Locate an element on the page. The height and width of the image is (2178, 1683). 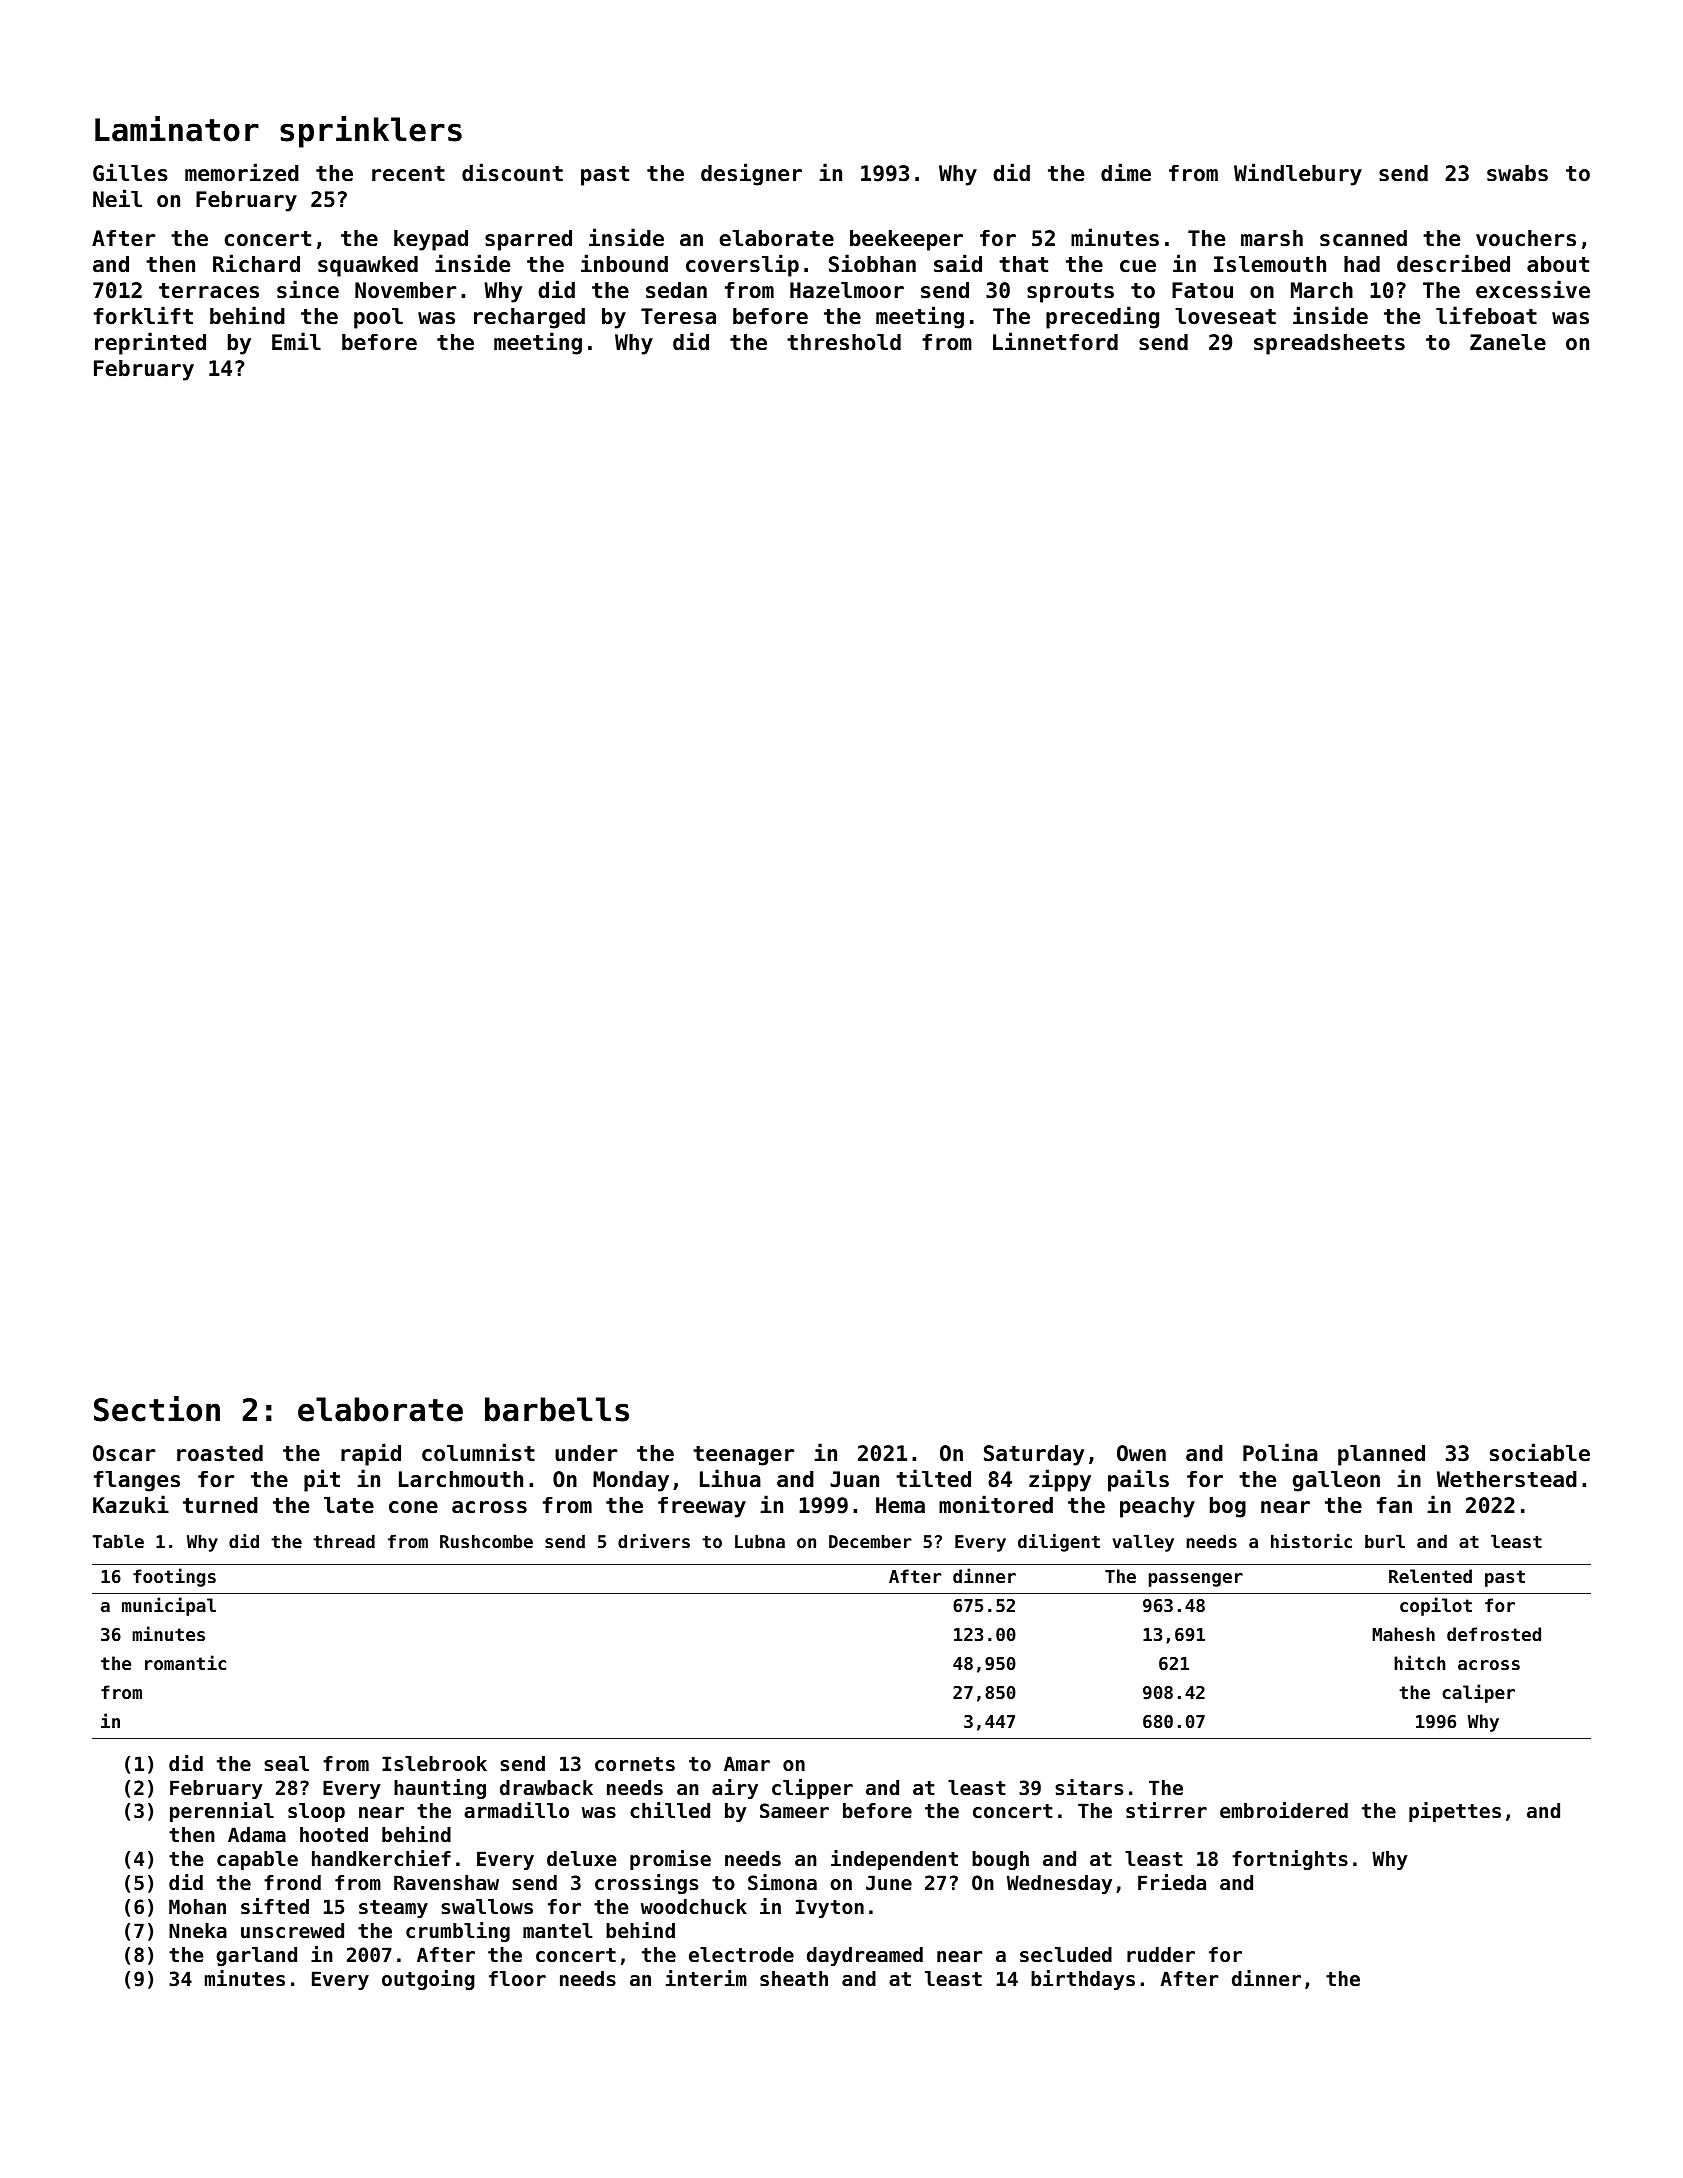
Section is located at coordinates (157, 1409).
